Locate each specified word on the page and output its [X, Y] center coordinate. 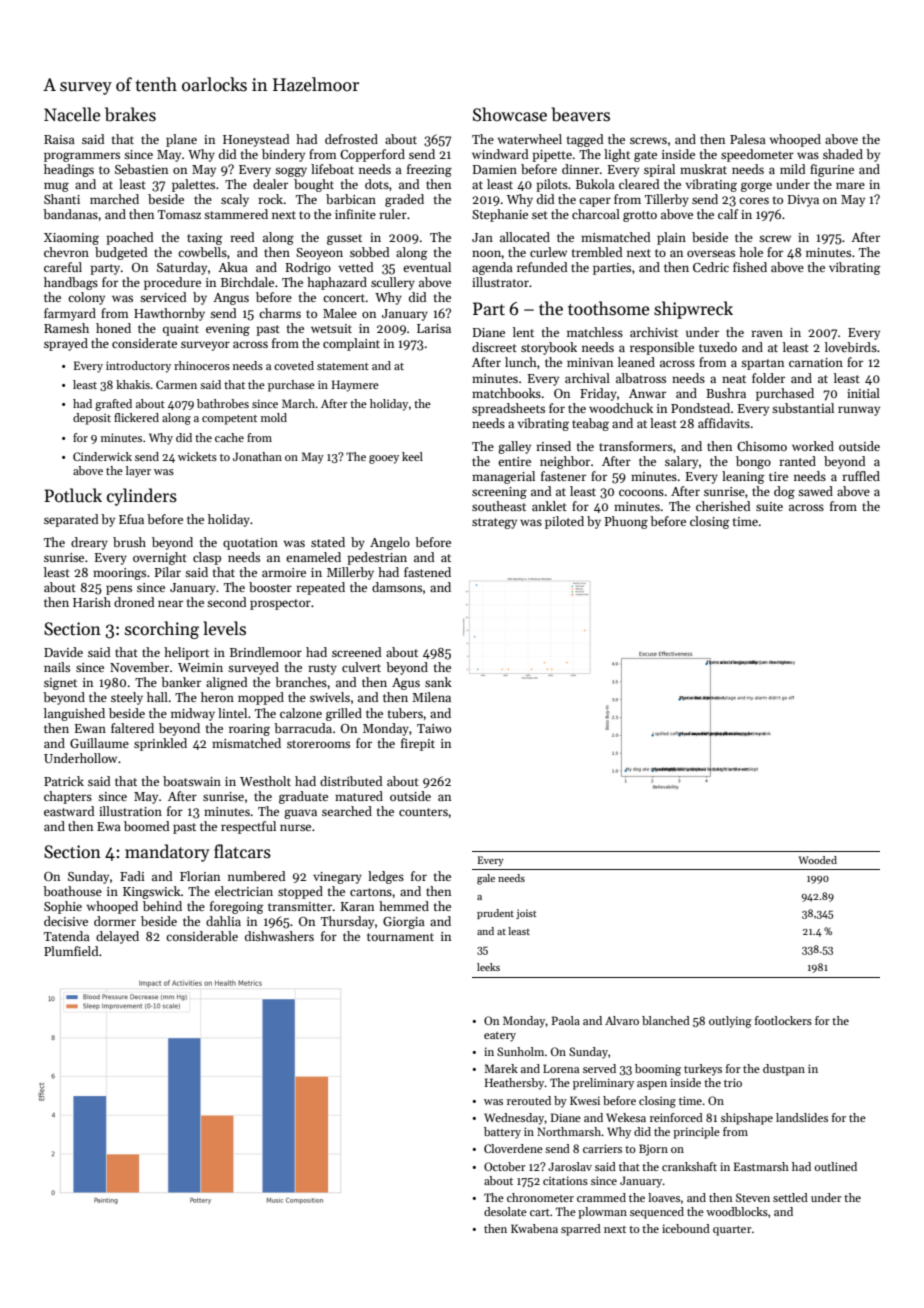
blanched [666, 1020]
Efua [131, 519]
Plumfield [71, 951]
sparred [581, 1230]
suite [769, 506]
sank [438, 682]
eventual [427, 267]
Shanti [62, 199]
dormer [115, 921]
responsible [662, 348]
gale [486, 879]
